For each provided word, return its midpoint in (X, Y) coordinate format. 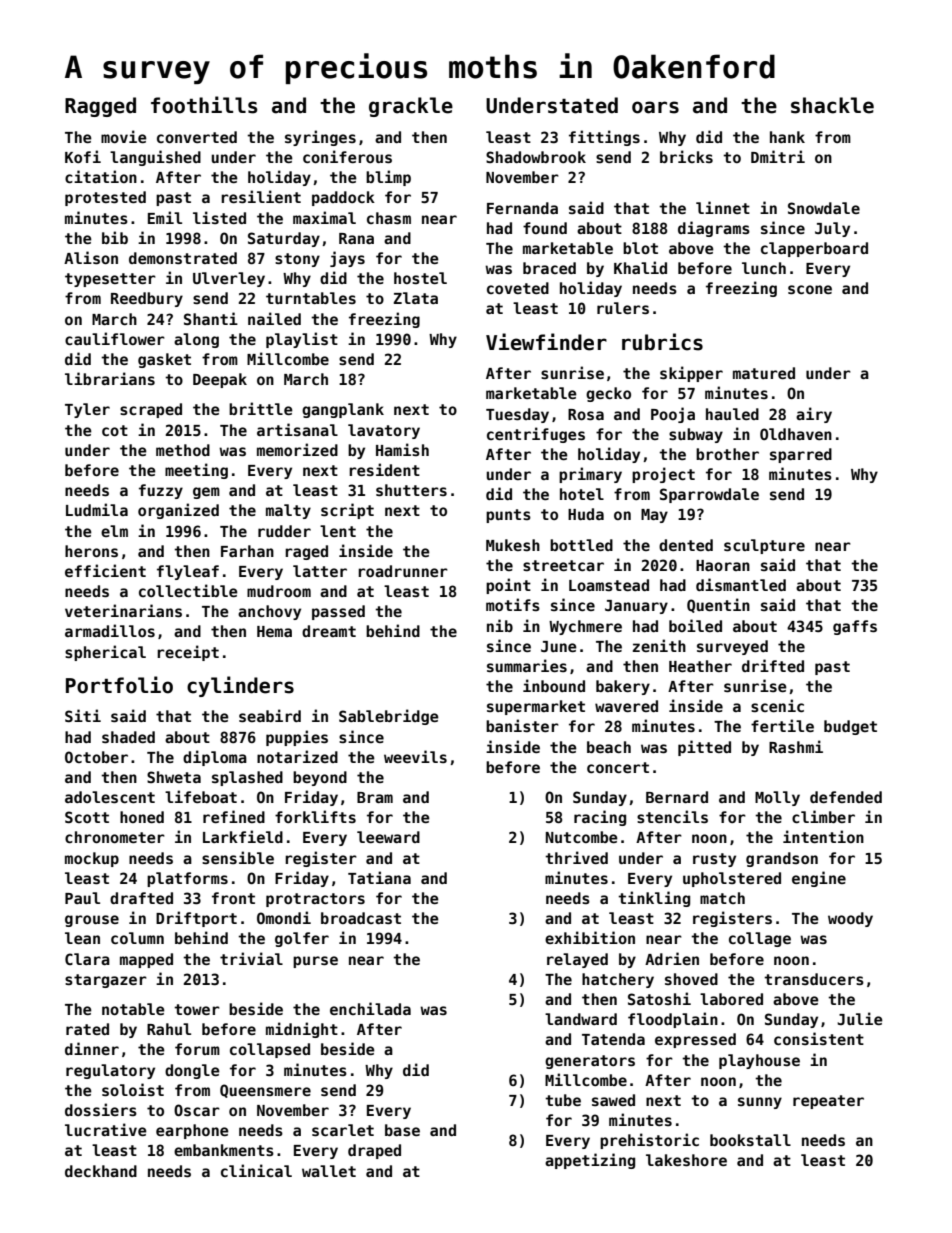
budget (850, 727)
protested (105, 198)
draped (374, 1151)
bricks (686, 156)
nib (500, 625)
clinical (256, 1170)
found (545, 228)
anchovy (269, 612)
